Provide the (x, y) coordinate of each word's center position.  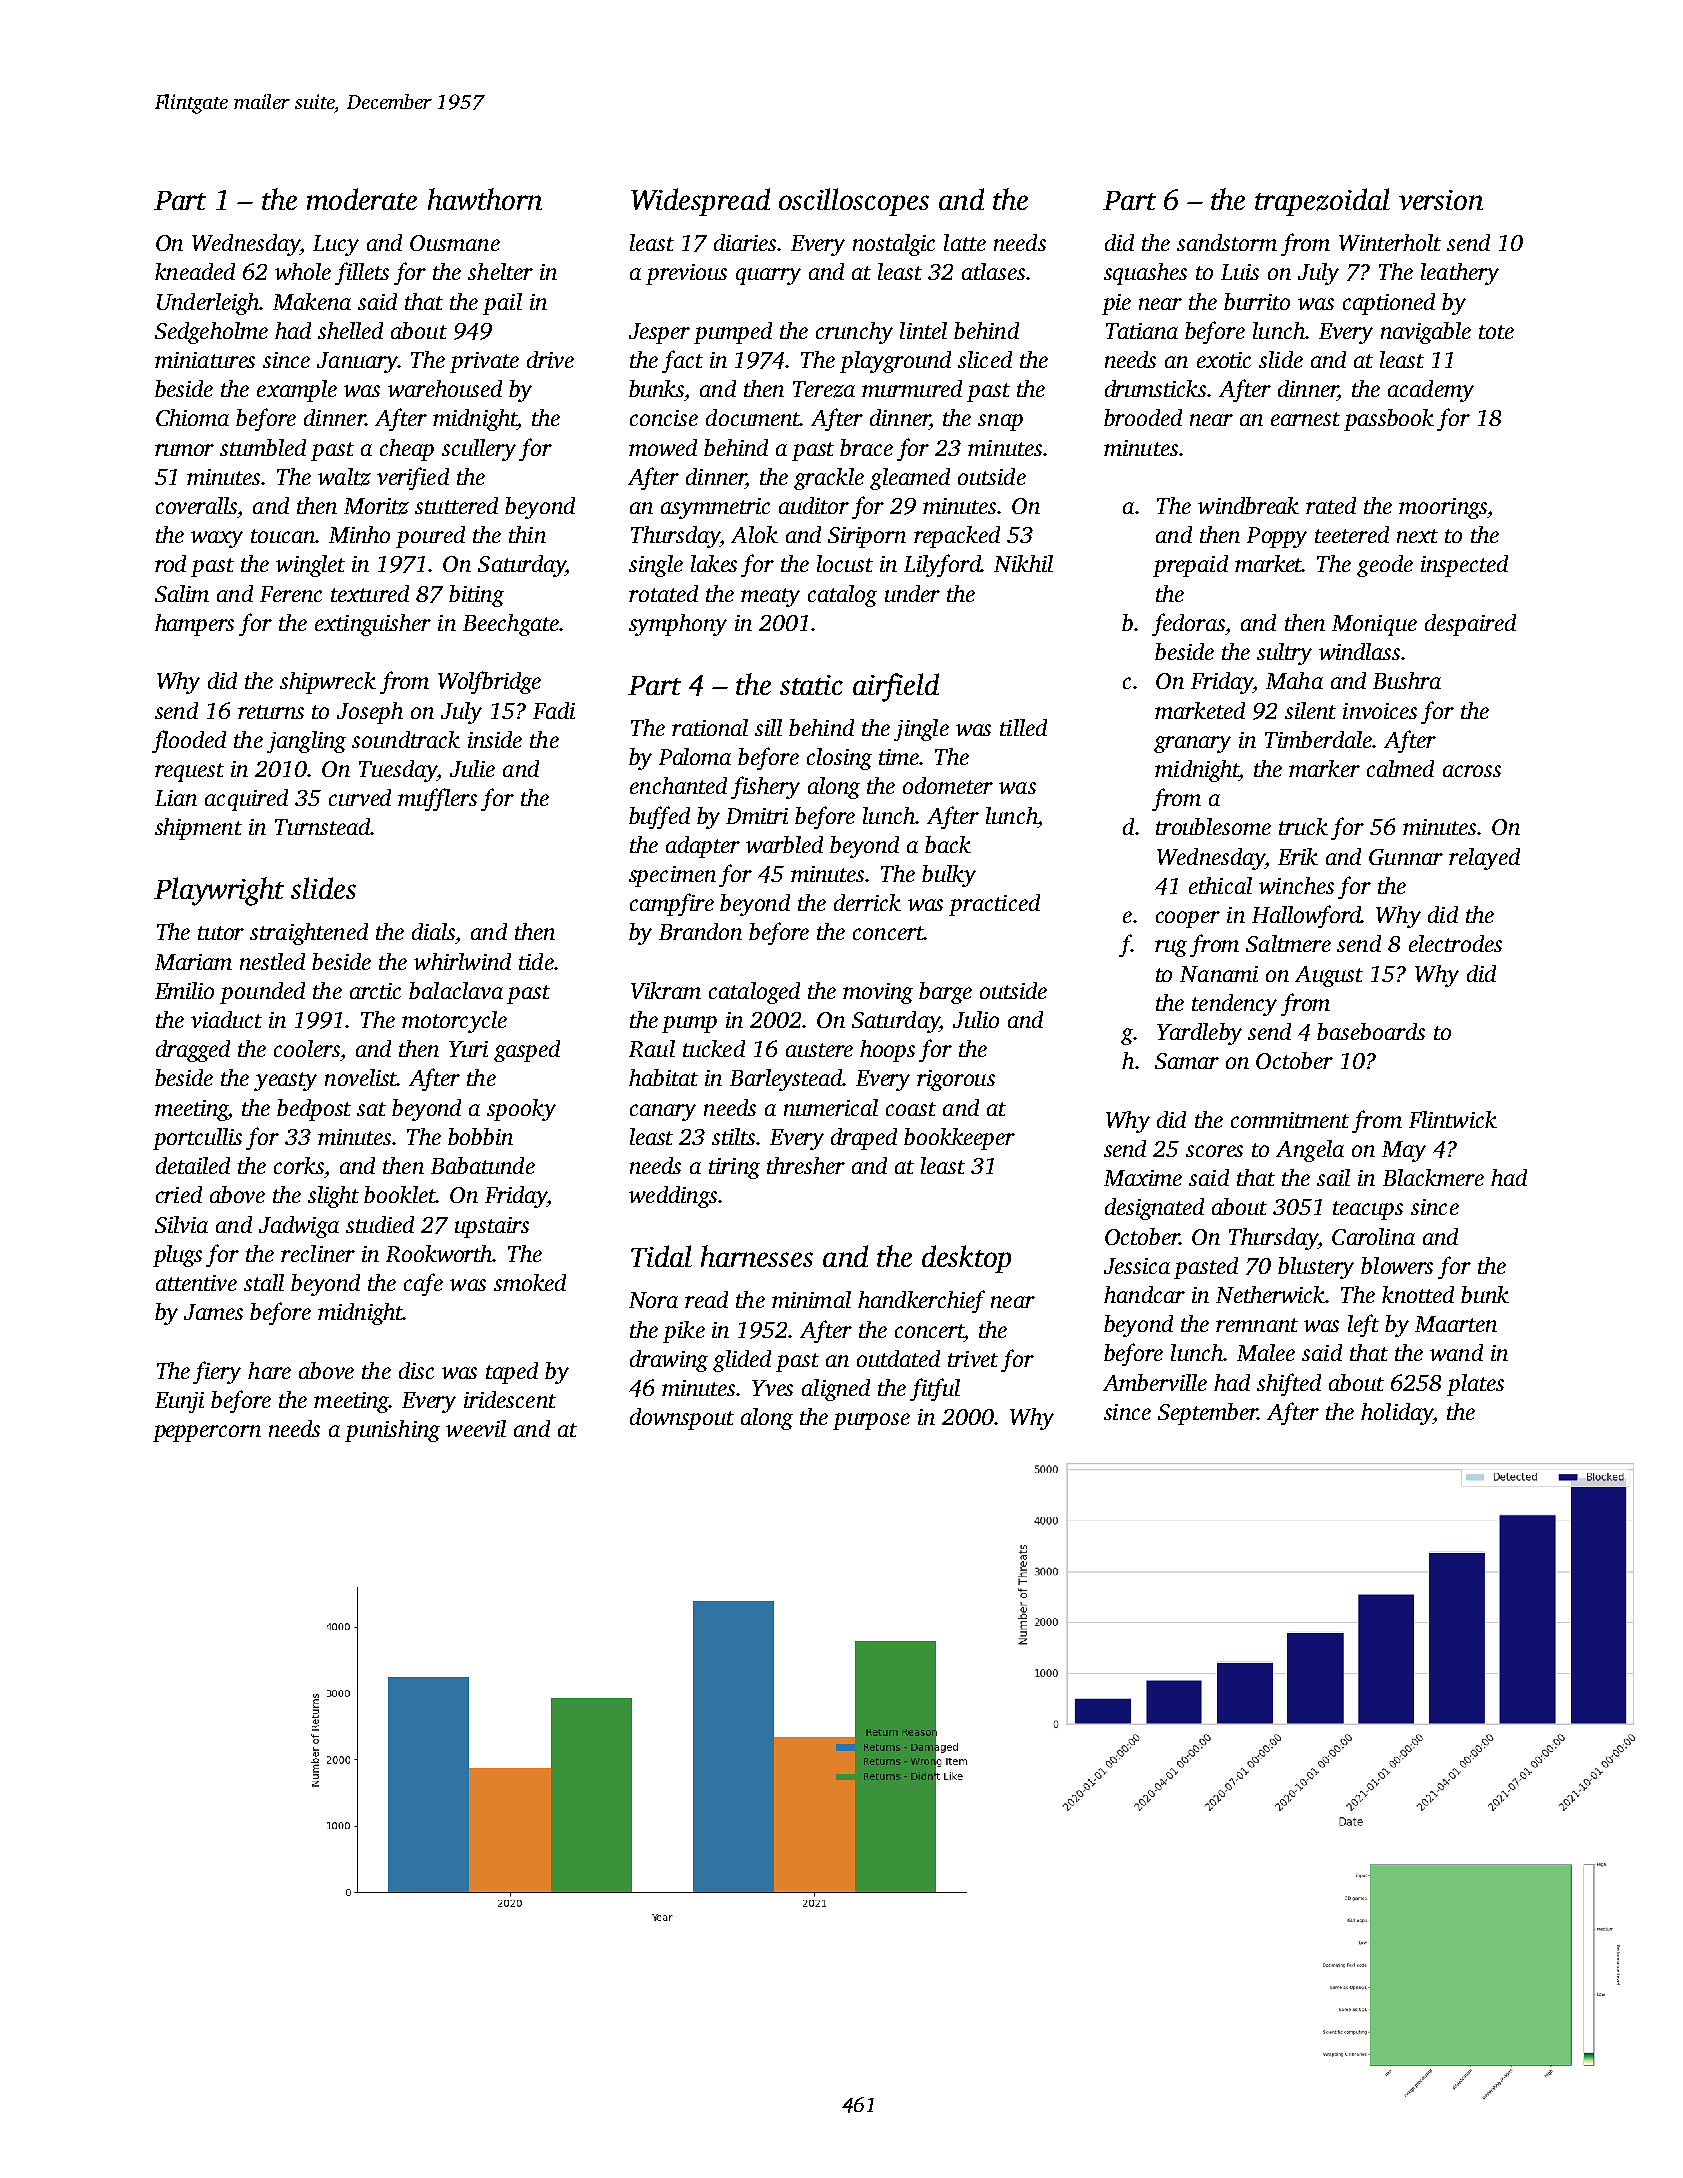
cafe (423, 1284)
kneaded (195, 271)
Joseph (370, 713)
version (1441, 200)
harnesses (757, 1256)
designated (1154, 1209)
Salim (182, 593)
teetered (1352, 534)
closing (839, 759)
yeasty (285, 1081)
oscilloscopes (854, 202)
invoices (1380, 711)
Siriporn (867, 537)
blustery (1316, 1268)
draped (864, 1139)
